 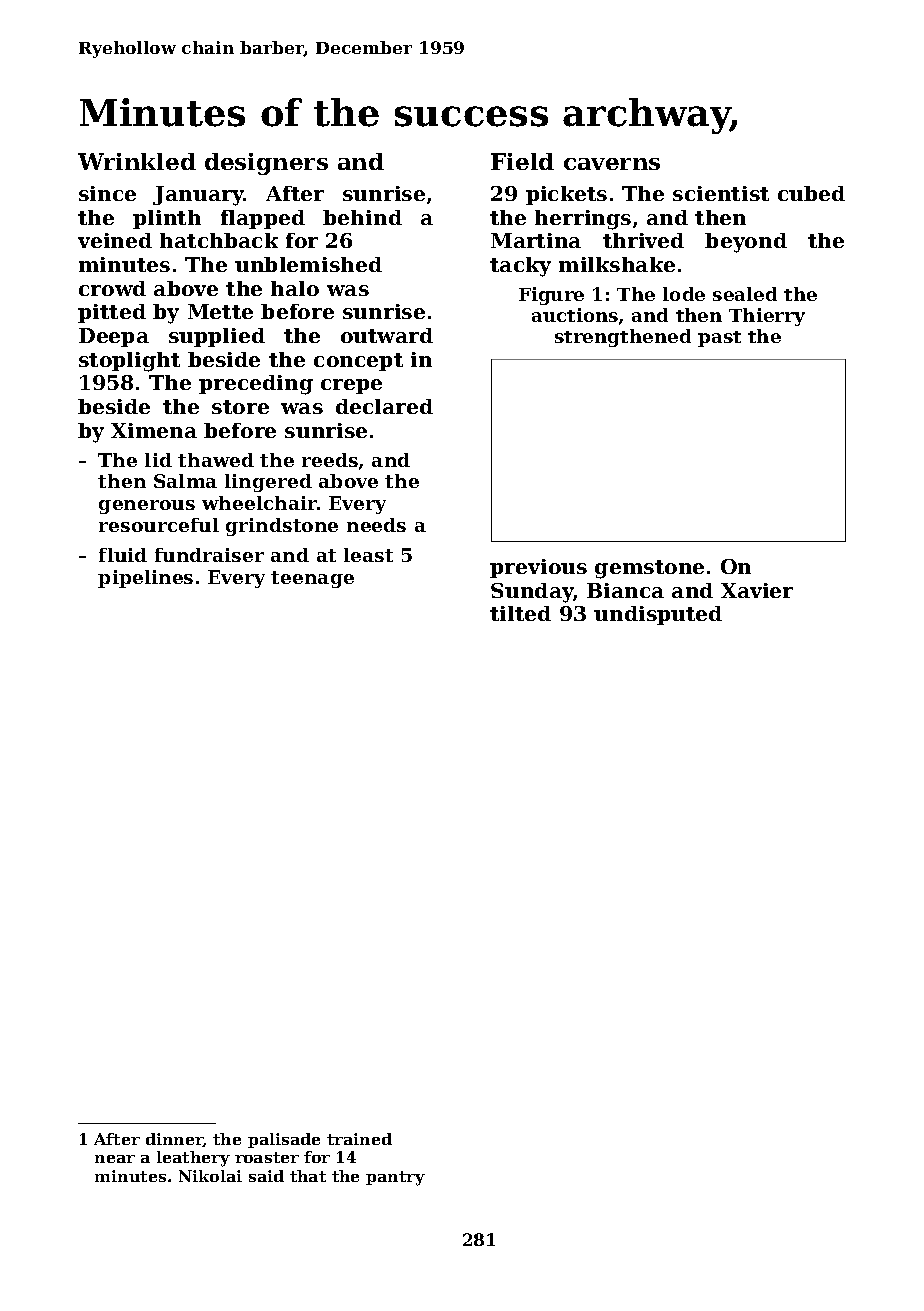 I want to click on scientist, so click(x=721, y=193).
